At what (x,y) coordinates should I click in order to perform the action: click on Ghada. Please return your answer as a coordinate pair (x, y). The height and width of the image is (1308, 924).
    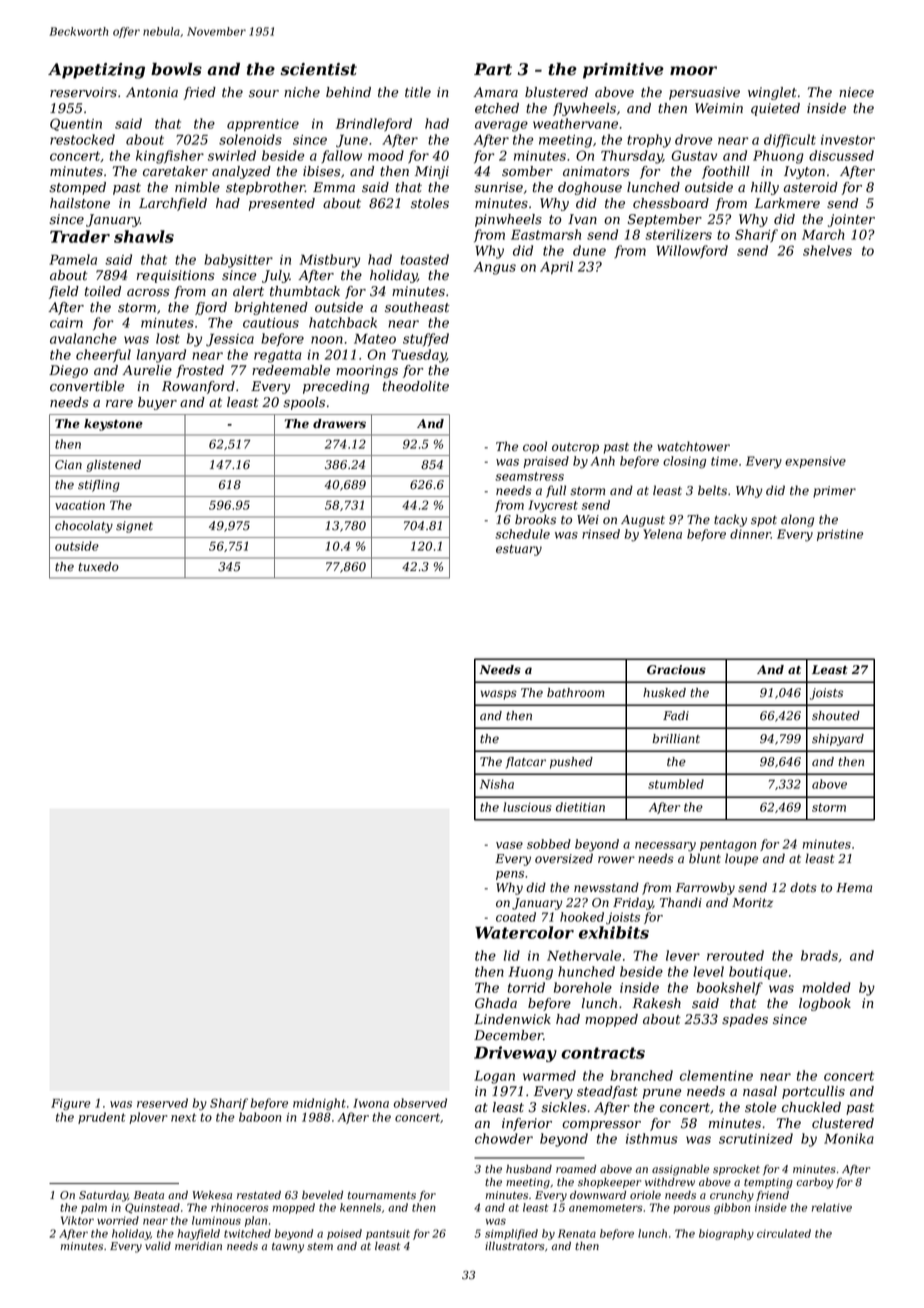
    Looking at the image, I should click on (496, 1003).
